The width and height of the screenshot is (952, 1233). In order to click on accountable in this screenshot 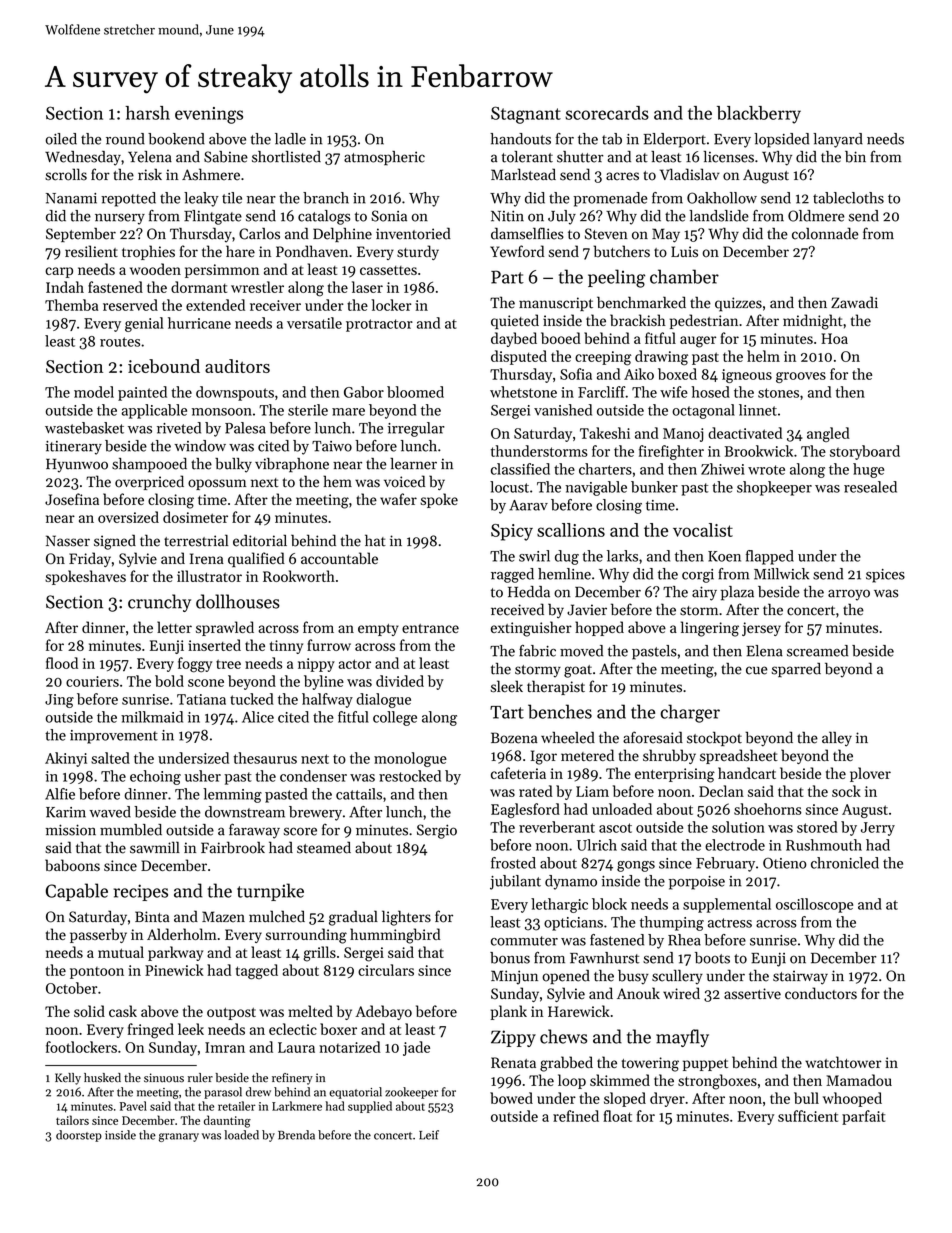, I will do `click(339, 558)`.
